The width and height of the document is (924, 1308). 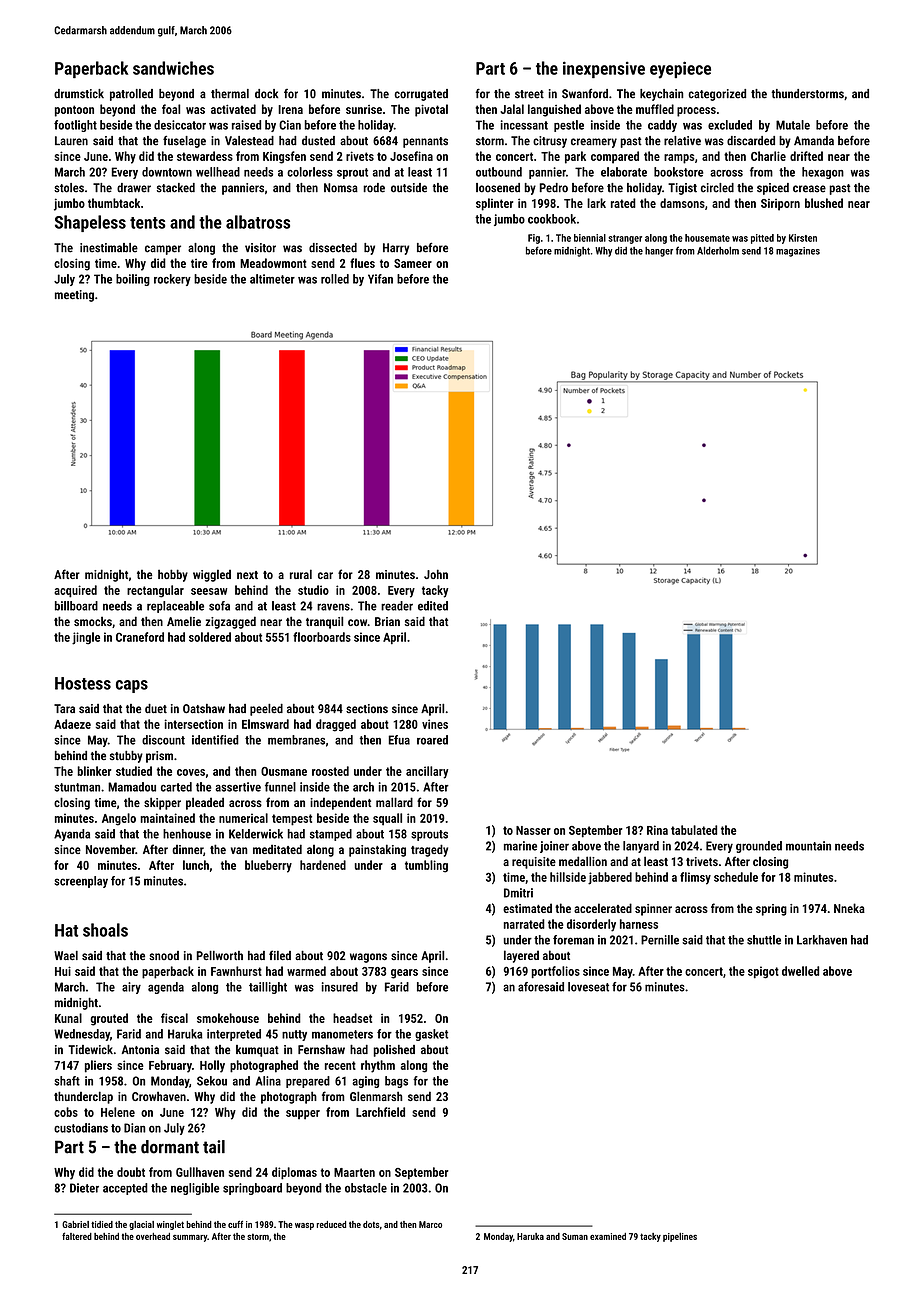 What do you see at coordinates (66, 1112) in the document?
I see `cobs` at bounding box center [66, 1112].
